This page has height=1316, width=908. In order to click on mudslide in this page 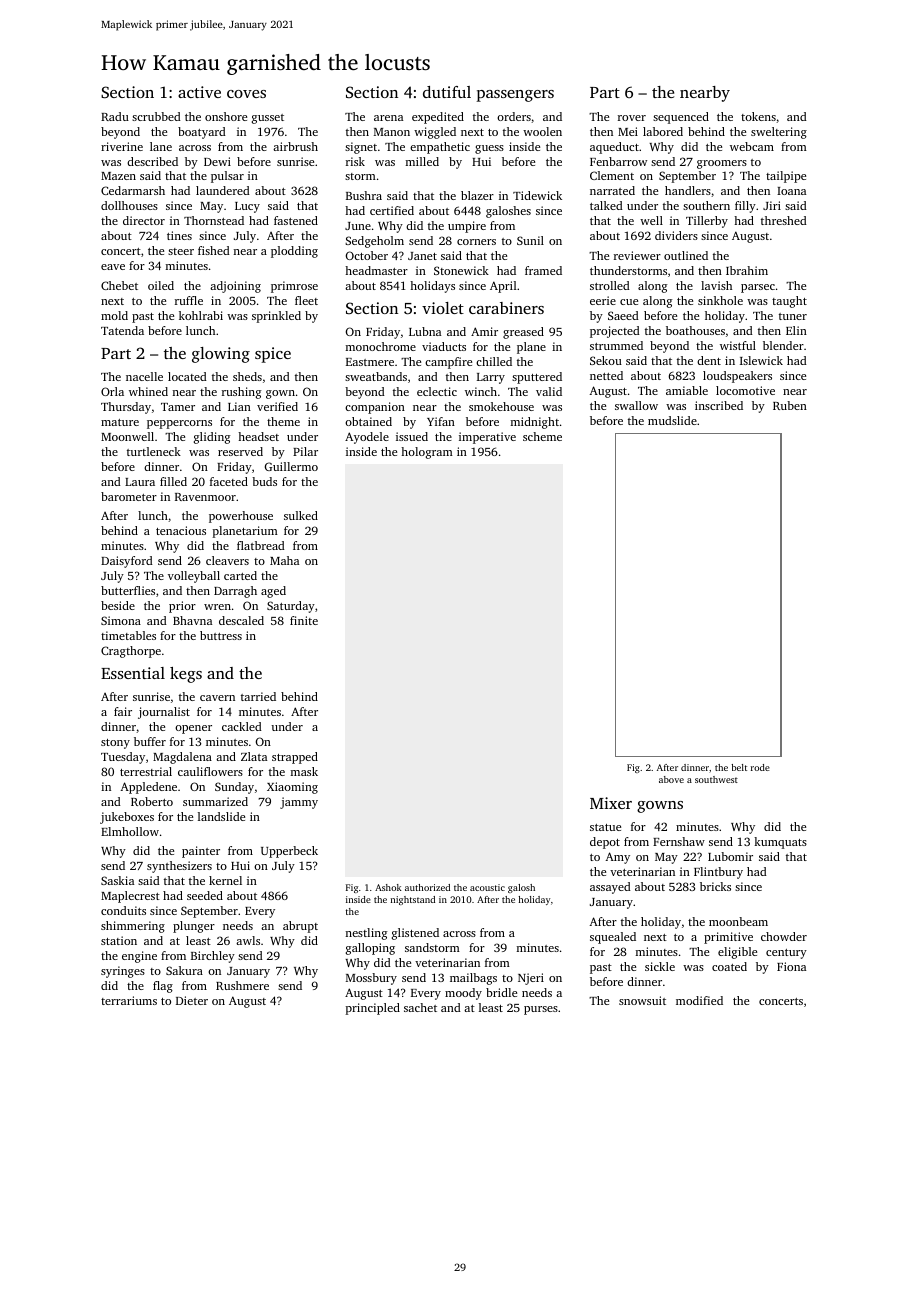, I will do `click(672, 420)`.
